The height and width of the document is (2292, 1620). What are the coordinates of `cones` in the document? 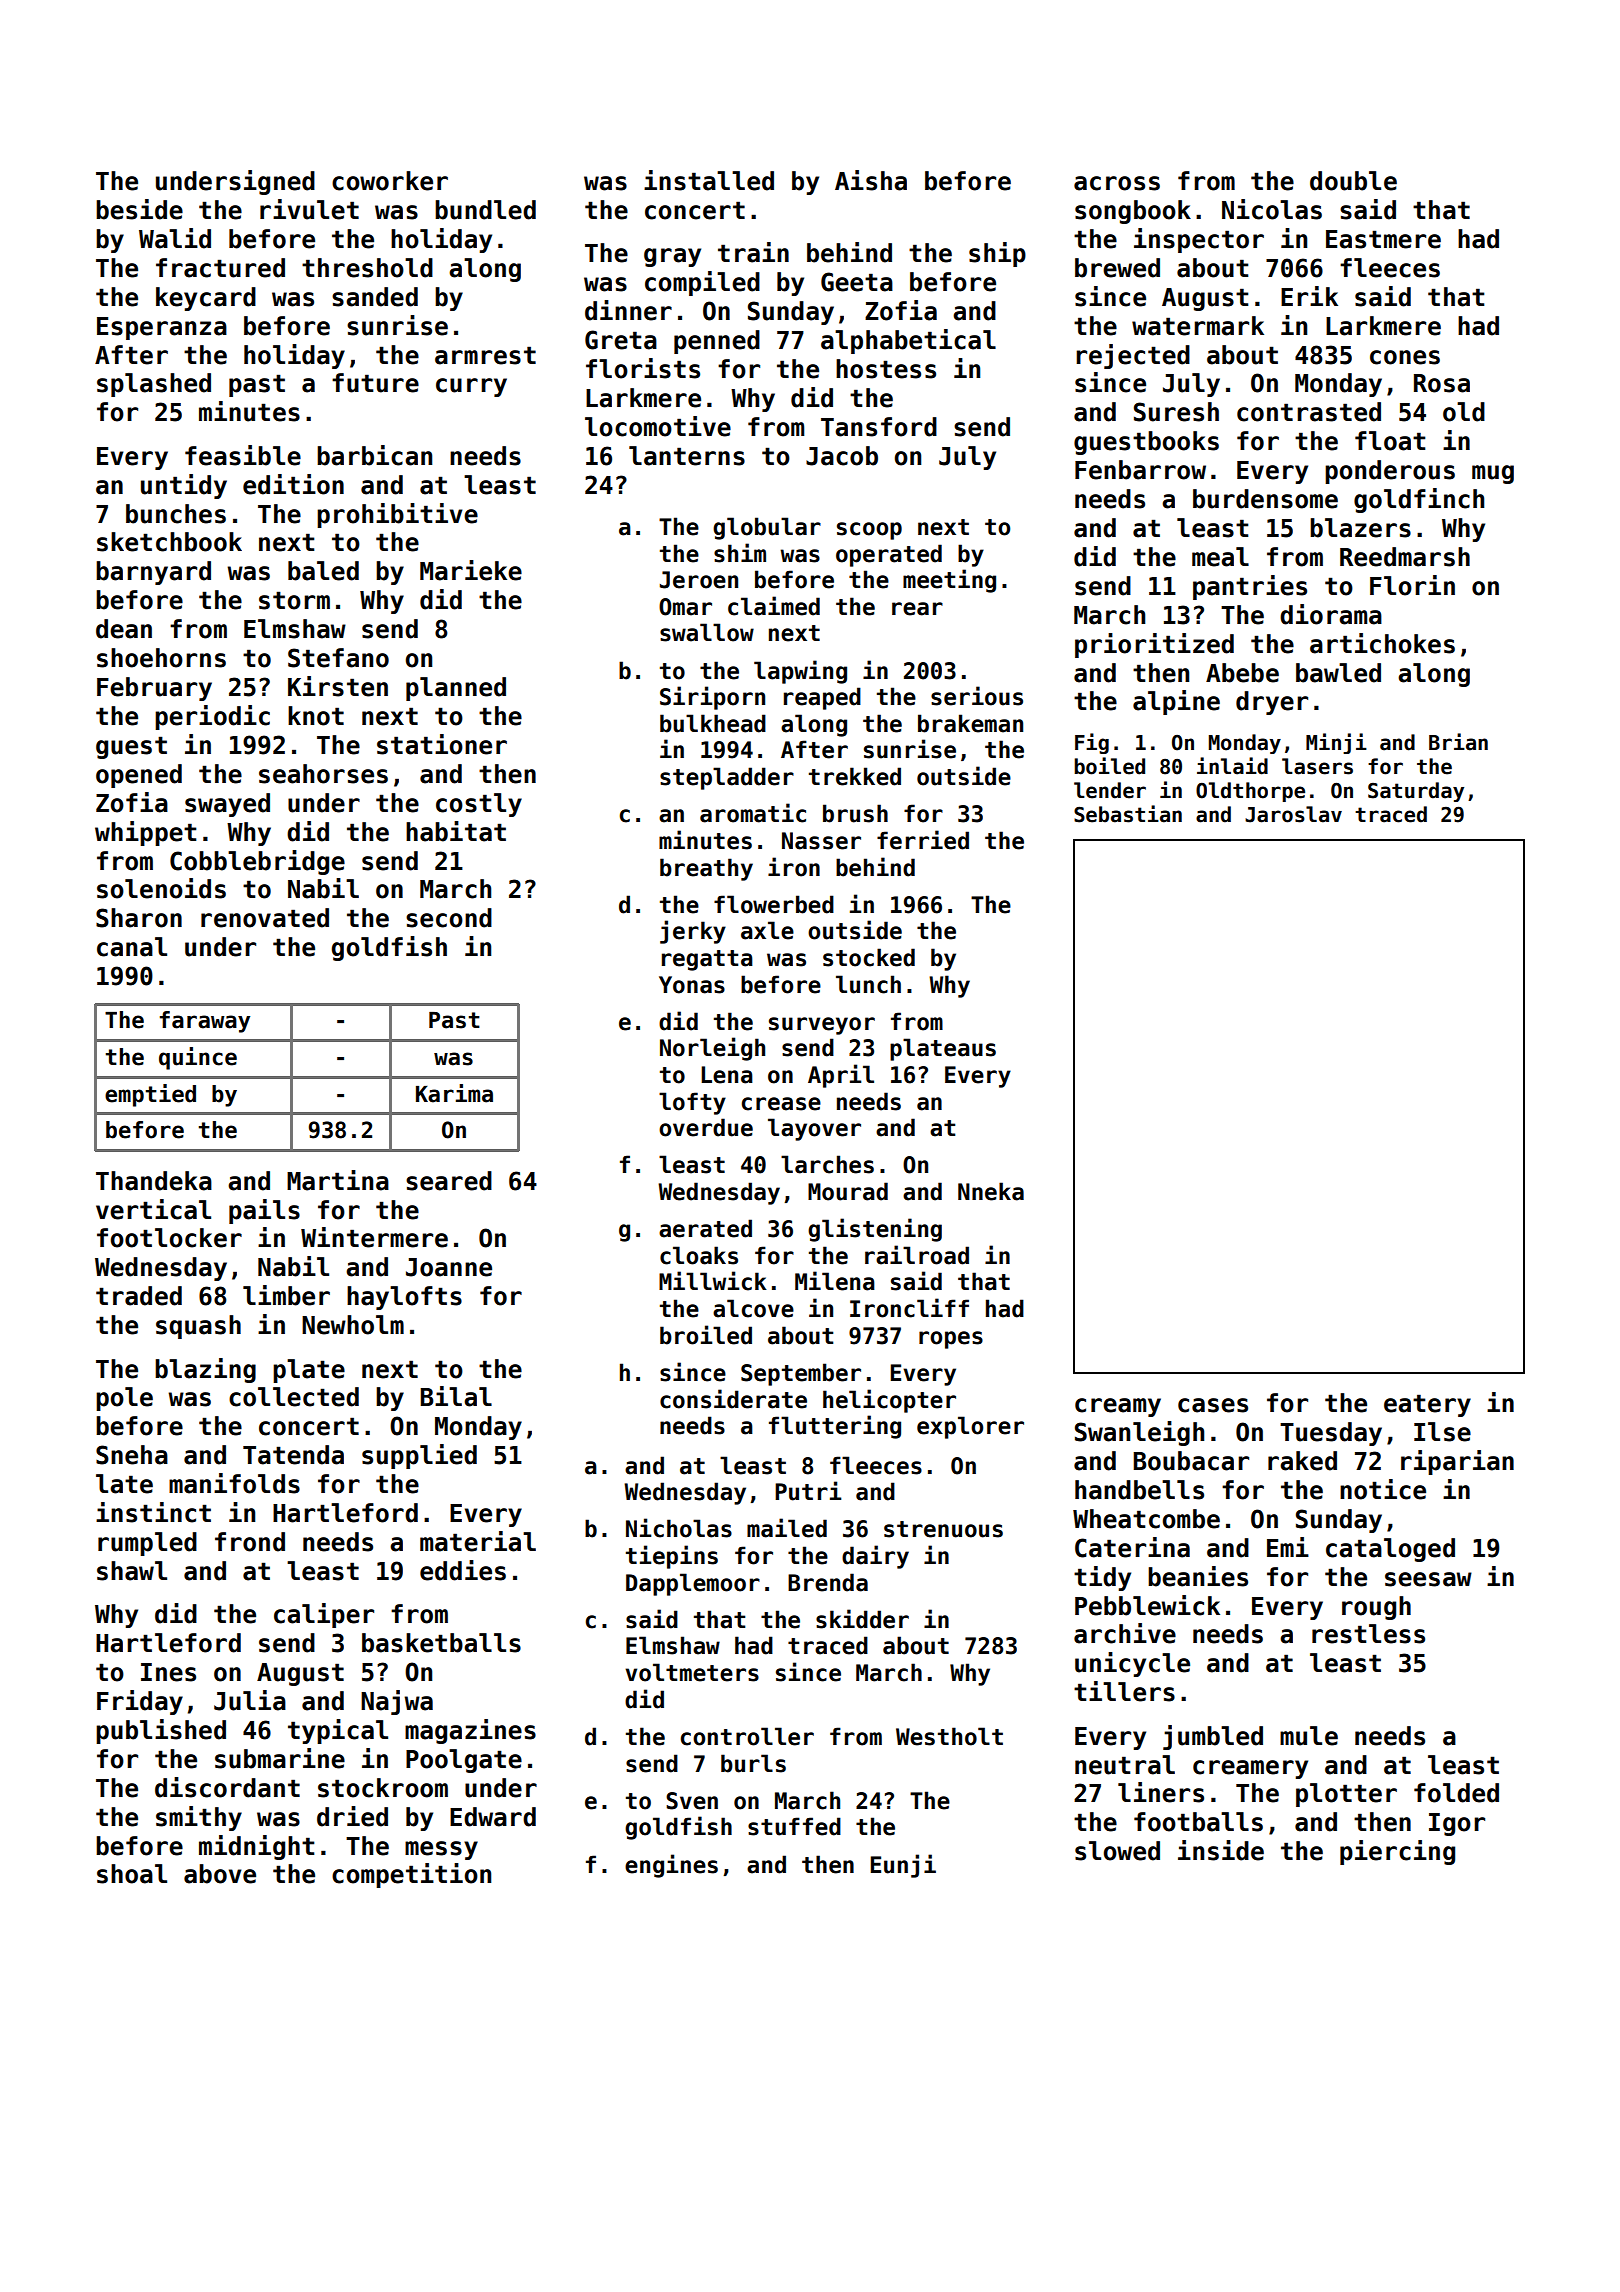 It's located at (1405, 357).
